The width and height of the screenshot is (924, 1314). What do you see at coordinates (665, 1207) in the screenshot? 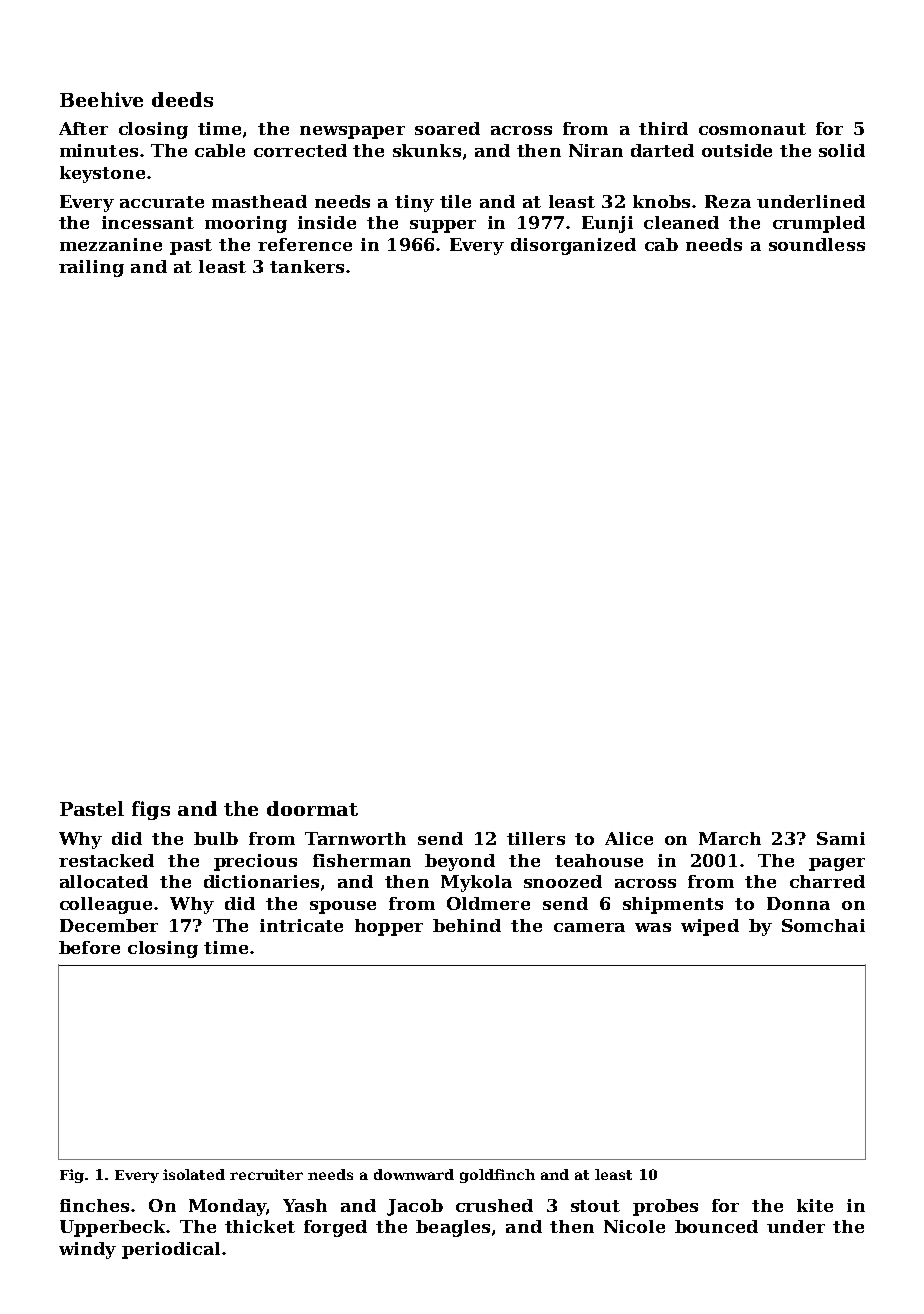
I see `probes` at bounding box center [665, 1207].
